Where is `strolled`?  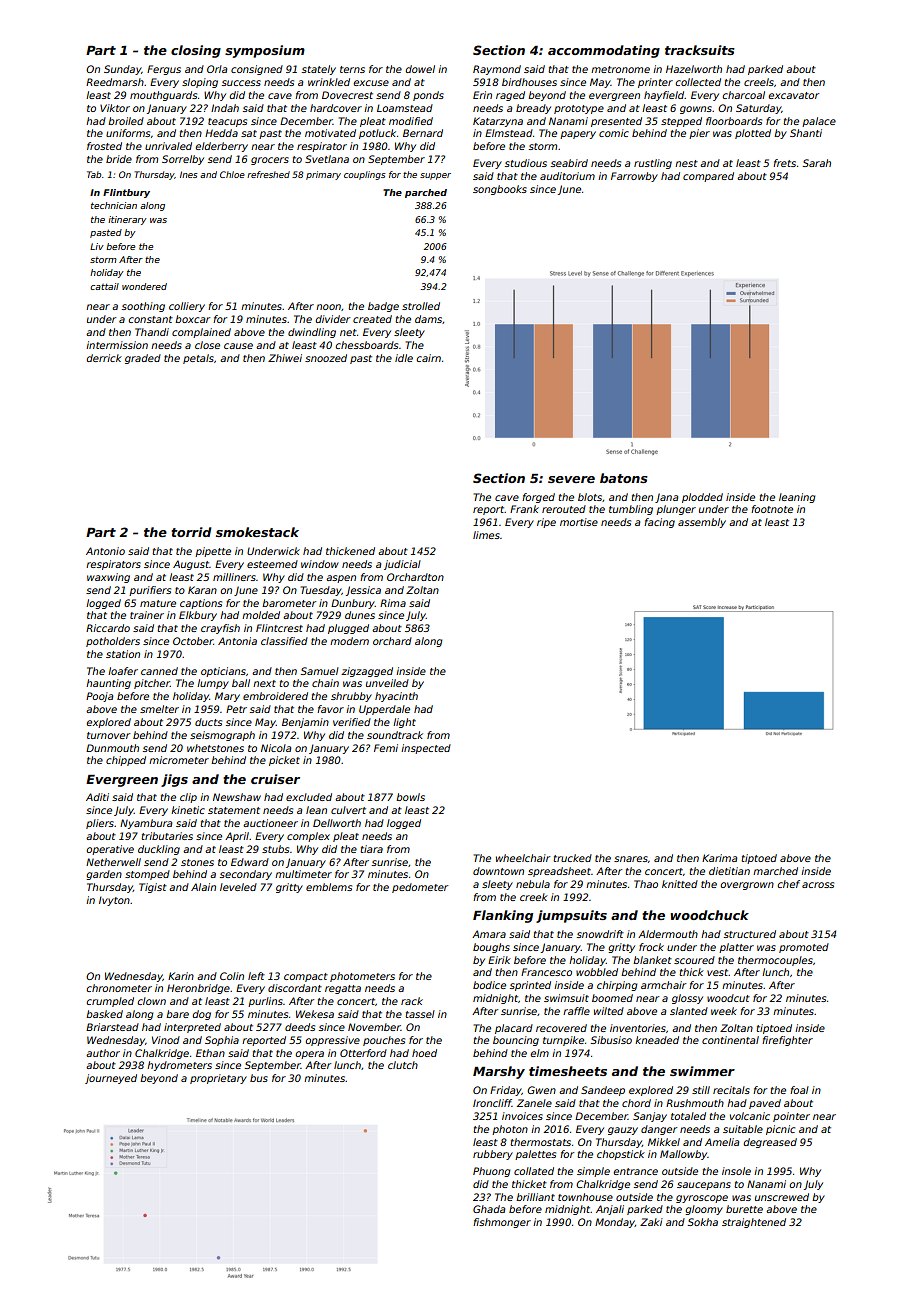 strolled is located at coordinates (421, 306).
